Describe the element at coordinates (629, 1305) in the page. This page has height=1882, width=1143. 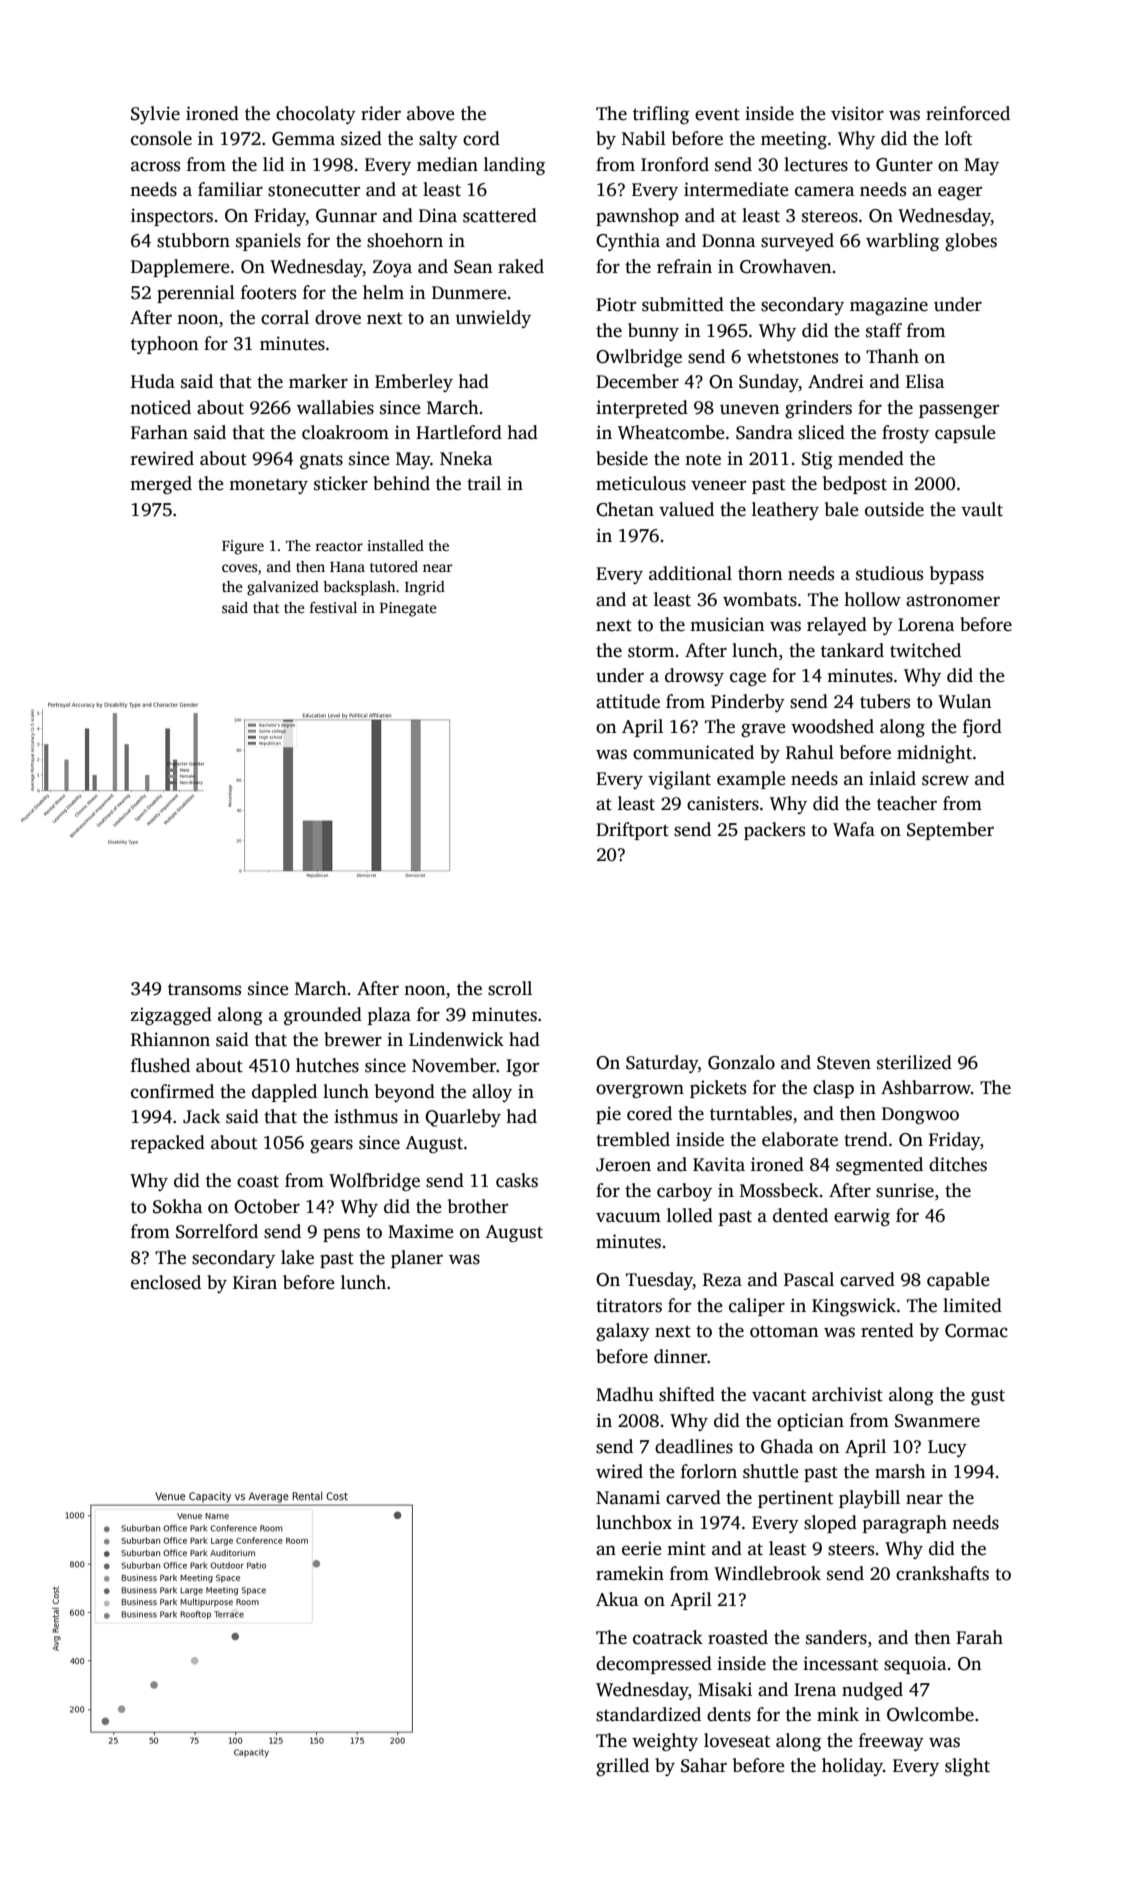
I see `titrators` at that location.
